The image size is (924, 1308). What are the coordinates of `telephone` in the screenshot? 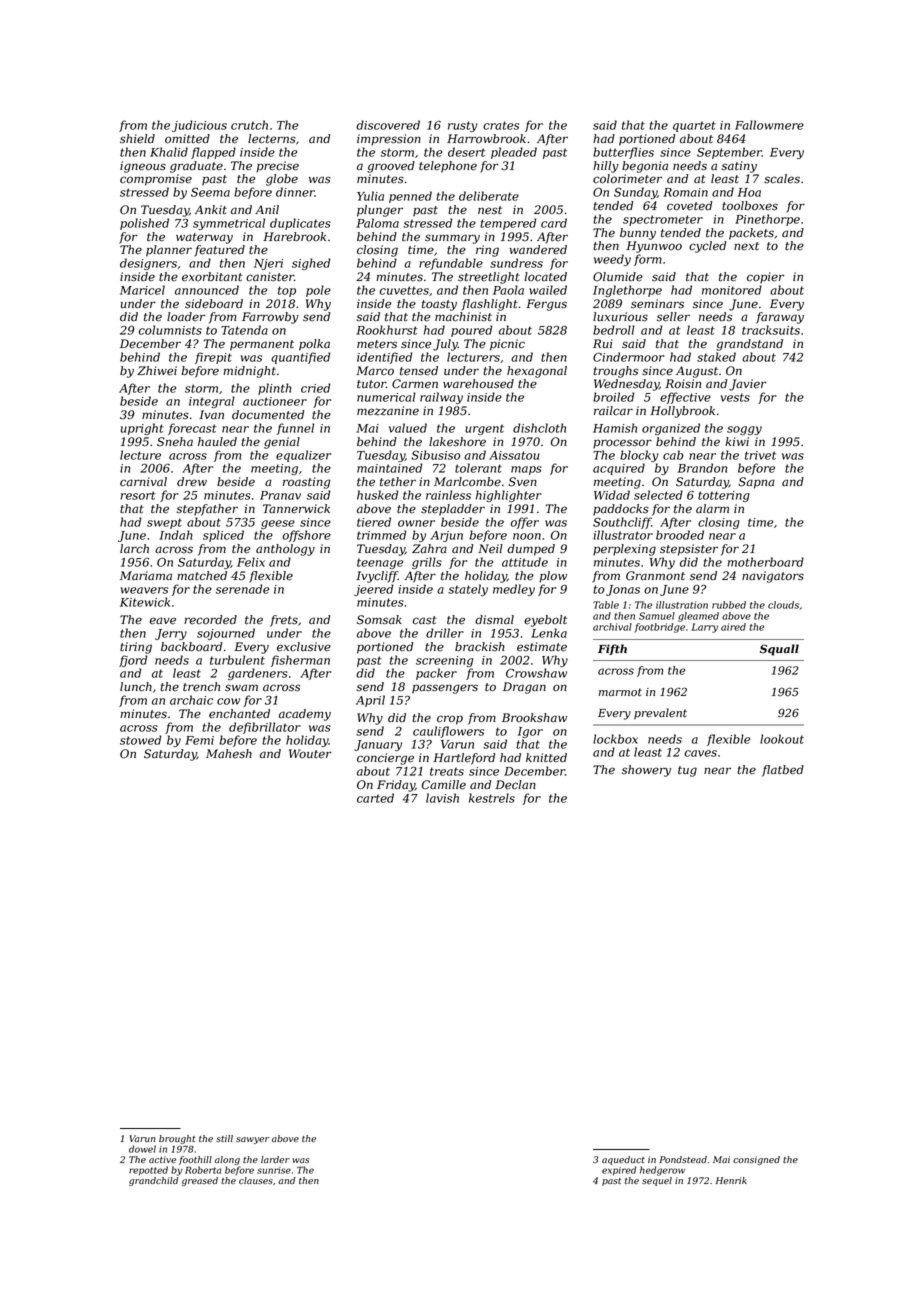 It's located at (448, 167).
